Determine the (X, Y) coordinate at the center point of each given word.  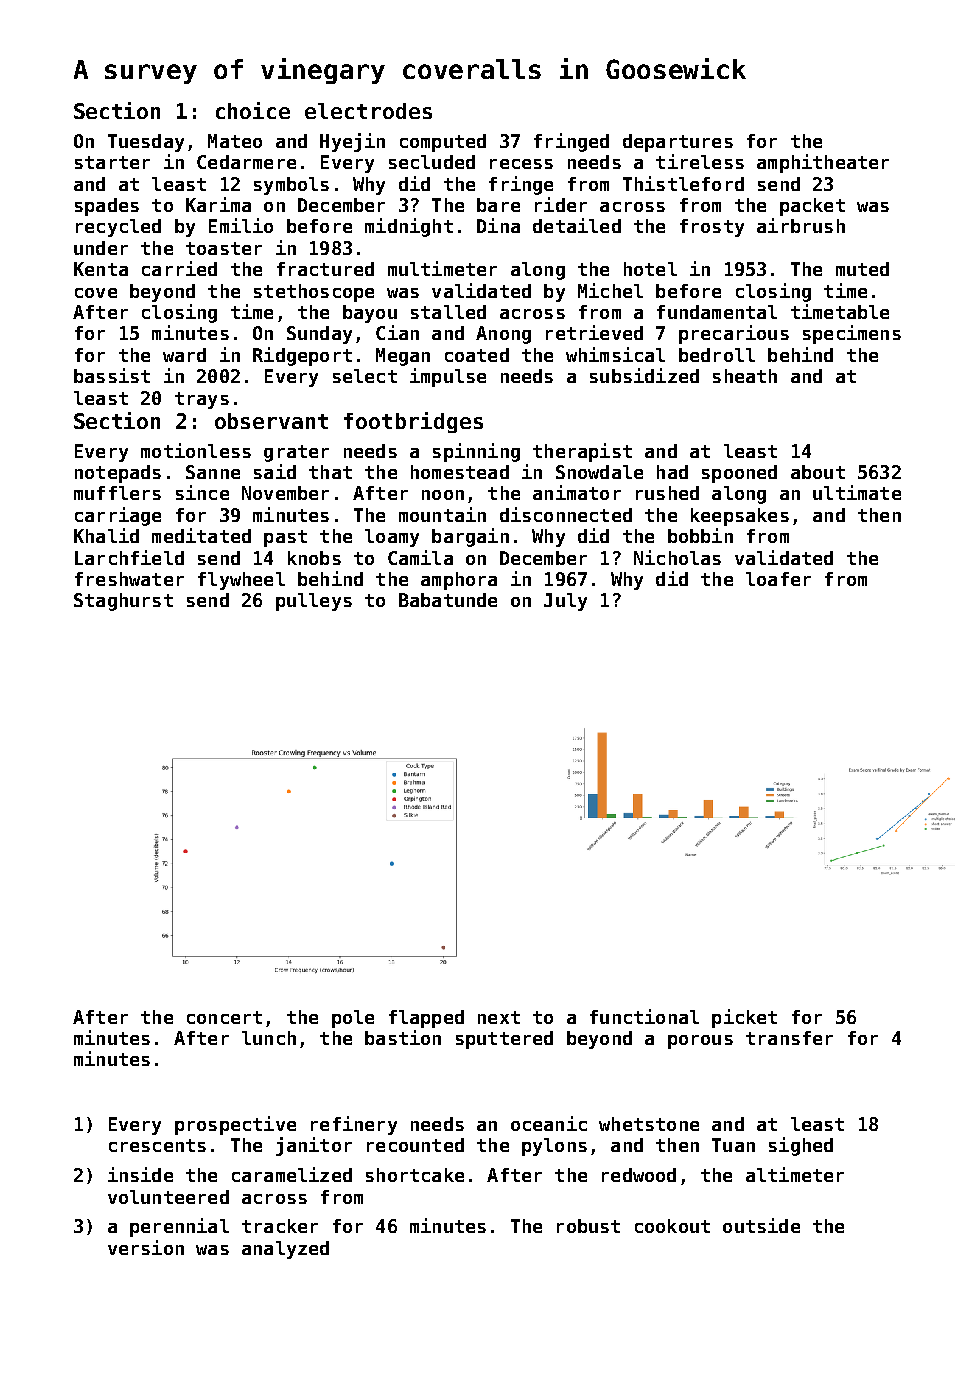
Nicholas (677, 557)
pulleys (314, 602)
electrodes (368, 111)
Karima (218, 204)
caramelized (292, 1174)
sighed (801, 1146)
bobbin (700, 535)
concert (224, 1017)
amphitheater (823, 163)
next (499, 1017)
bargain (470, 537)
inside (140, 1174)
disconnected (566, 514)
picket (744, 1018)
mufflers (117, 493)
